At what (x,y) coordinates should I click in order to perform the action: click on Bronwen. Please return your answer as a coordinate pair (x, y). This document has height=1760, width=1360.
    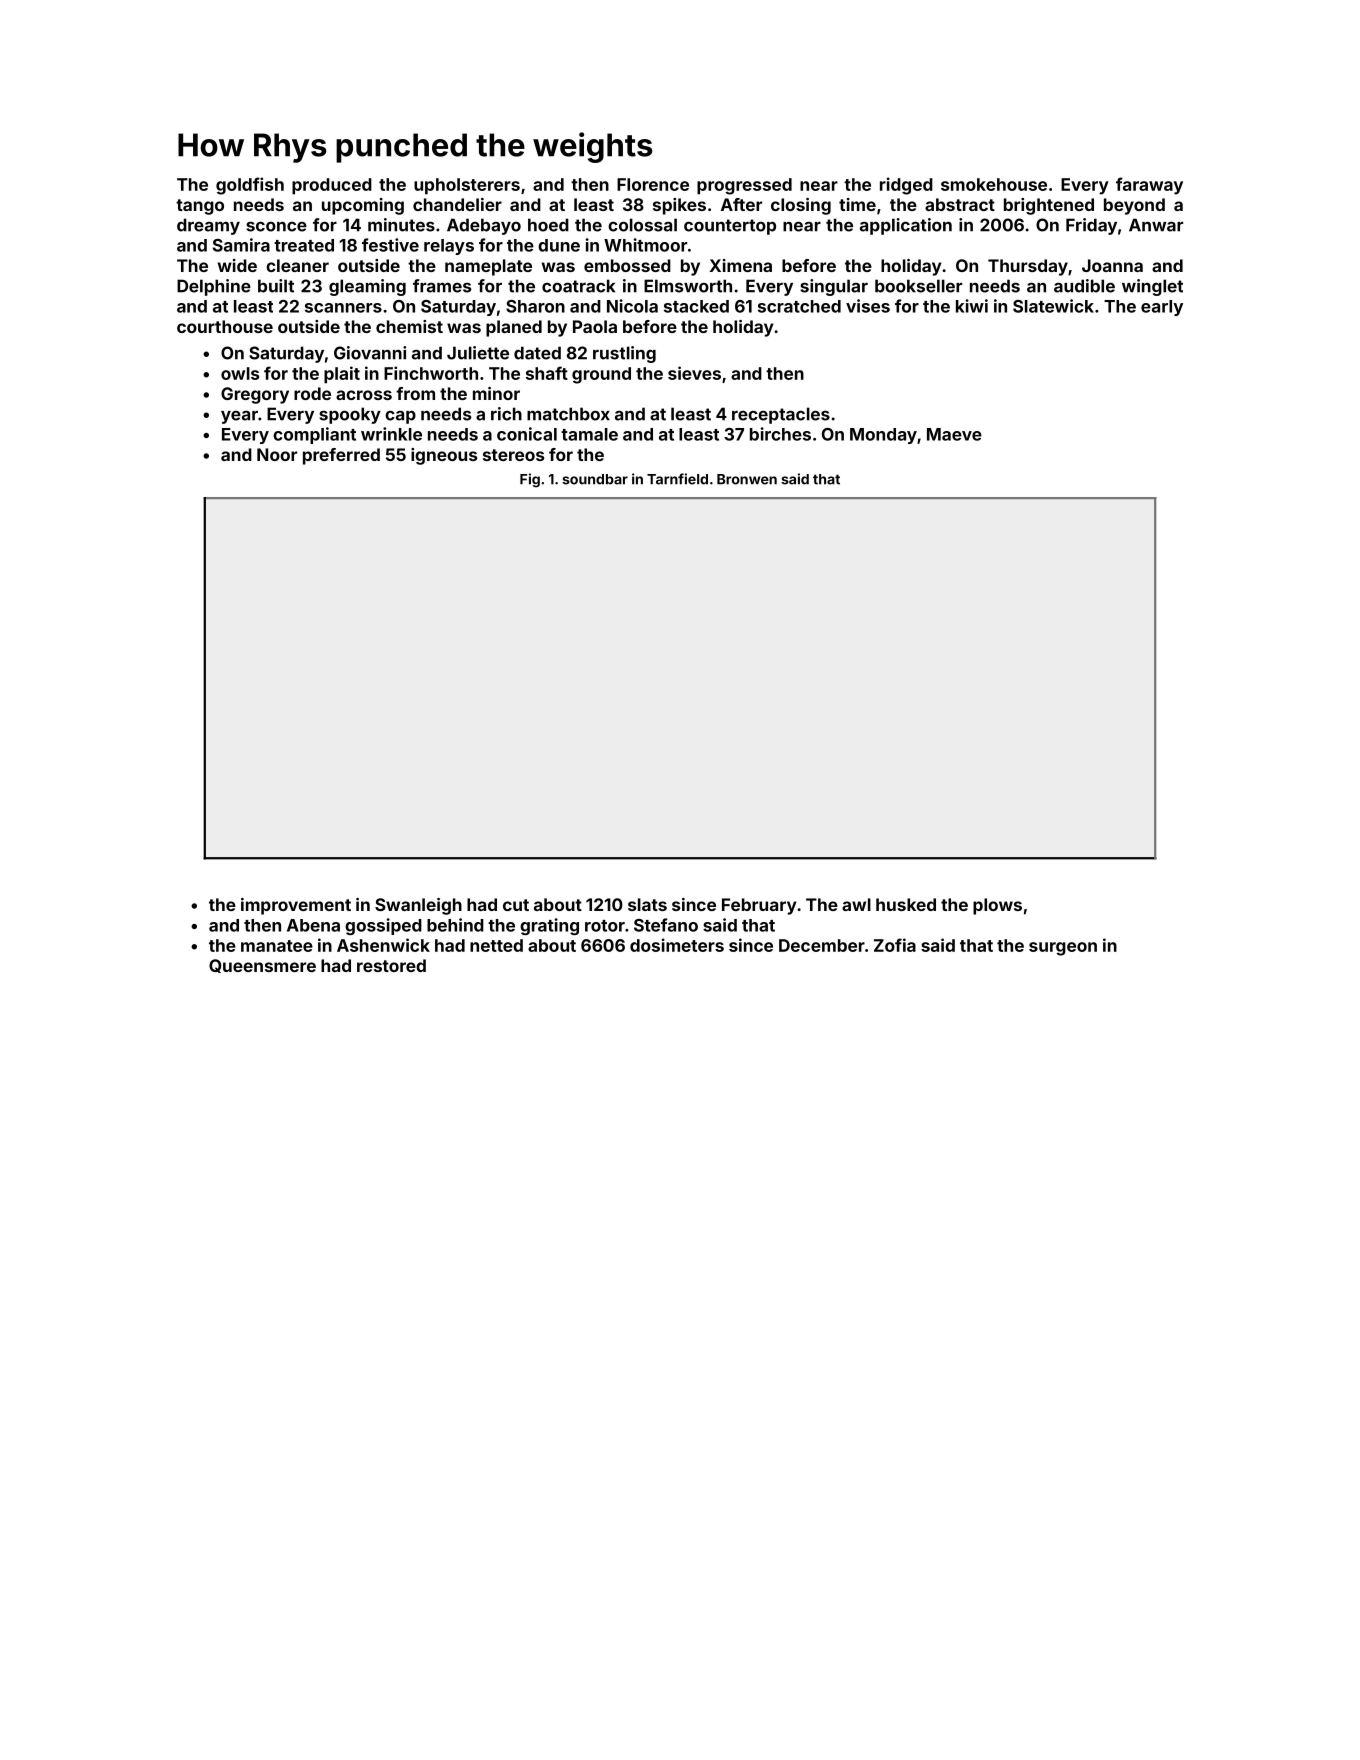
    Looking at the image, I should click on (747, 479).
